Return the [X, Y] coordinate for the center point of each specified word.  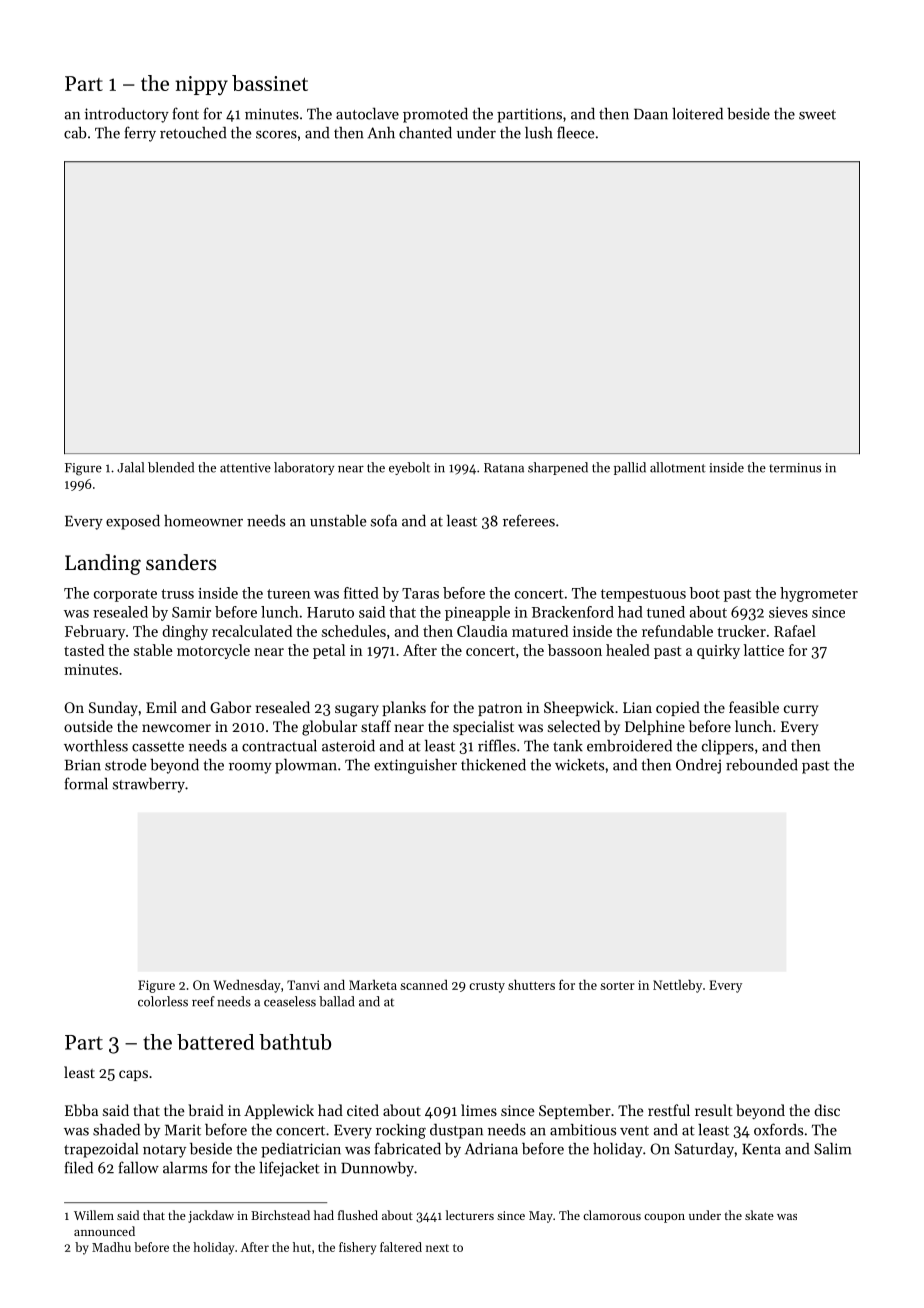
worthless [96, 745]
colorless [163, 1001]
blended [171, 467]
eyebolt [409, 468]
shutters [531, 984]
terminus [795, 468]
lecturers [470, 1215]
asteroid [348, 745]
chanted [425, 132]
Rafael [795, 631]
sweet [817, 115]
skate [759, 1215]
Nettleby [677, 986]
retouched [193, 133]
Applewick [279, 1111]
